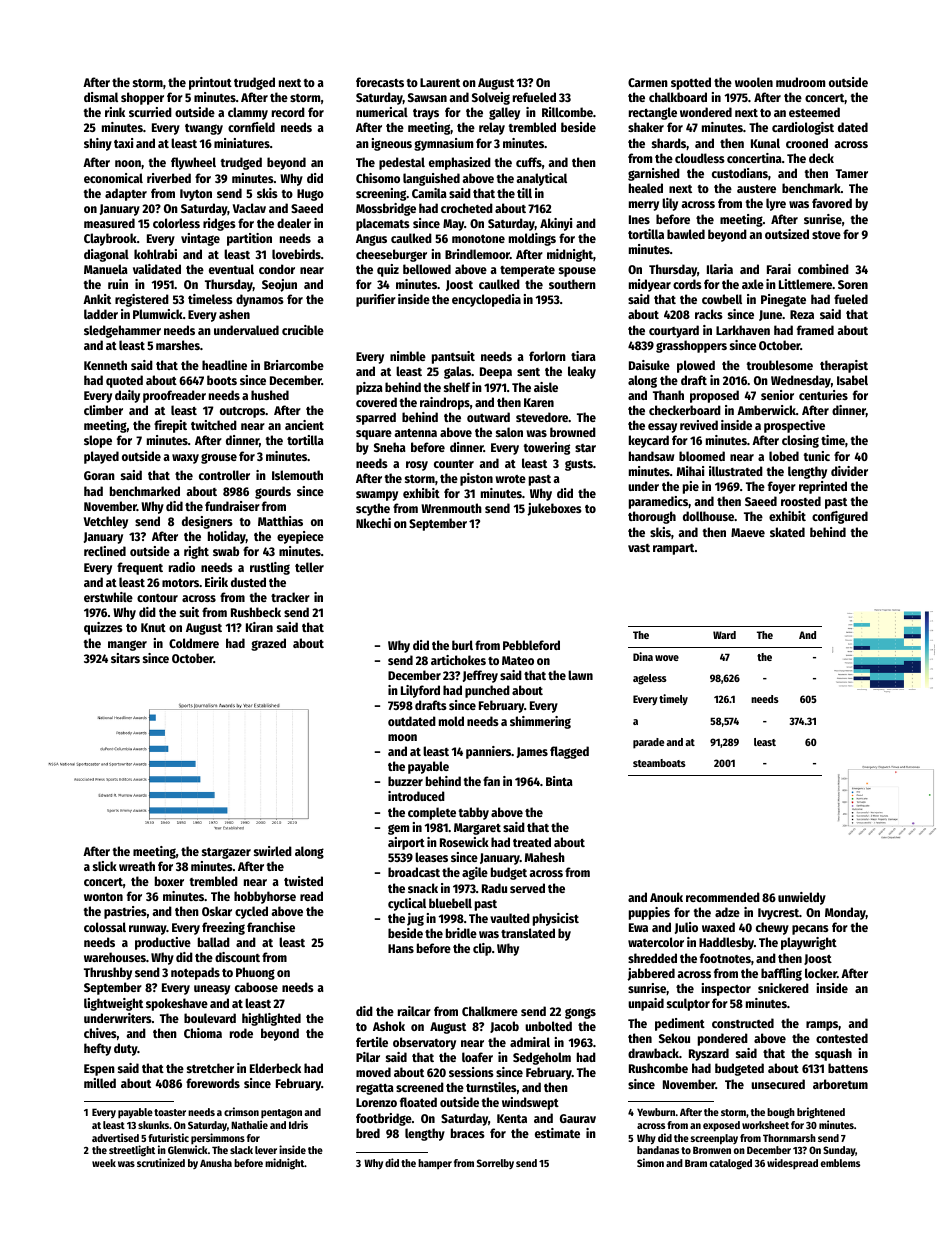  What do you see at coordinates (495, 1164) in the screenshot?
I see `Sorrelby` at bounding box center [495, 1164].
